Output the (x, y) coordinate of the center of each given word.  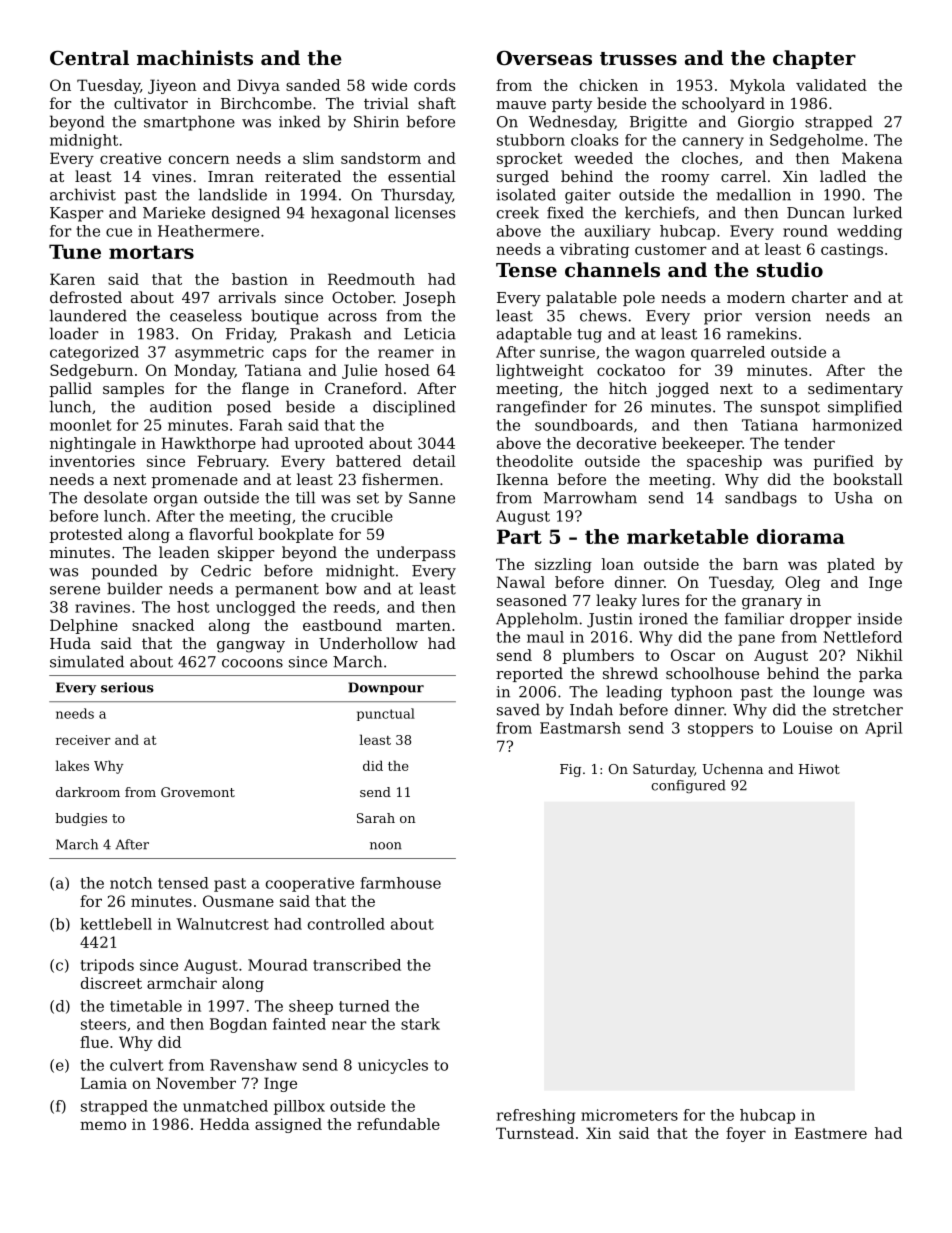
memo (103, 1125)
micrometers (629, 1115)
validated (831, 85)
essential (422, 176)
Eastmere (831, 1133)
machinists (195, 58)
